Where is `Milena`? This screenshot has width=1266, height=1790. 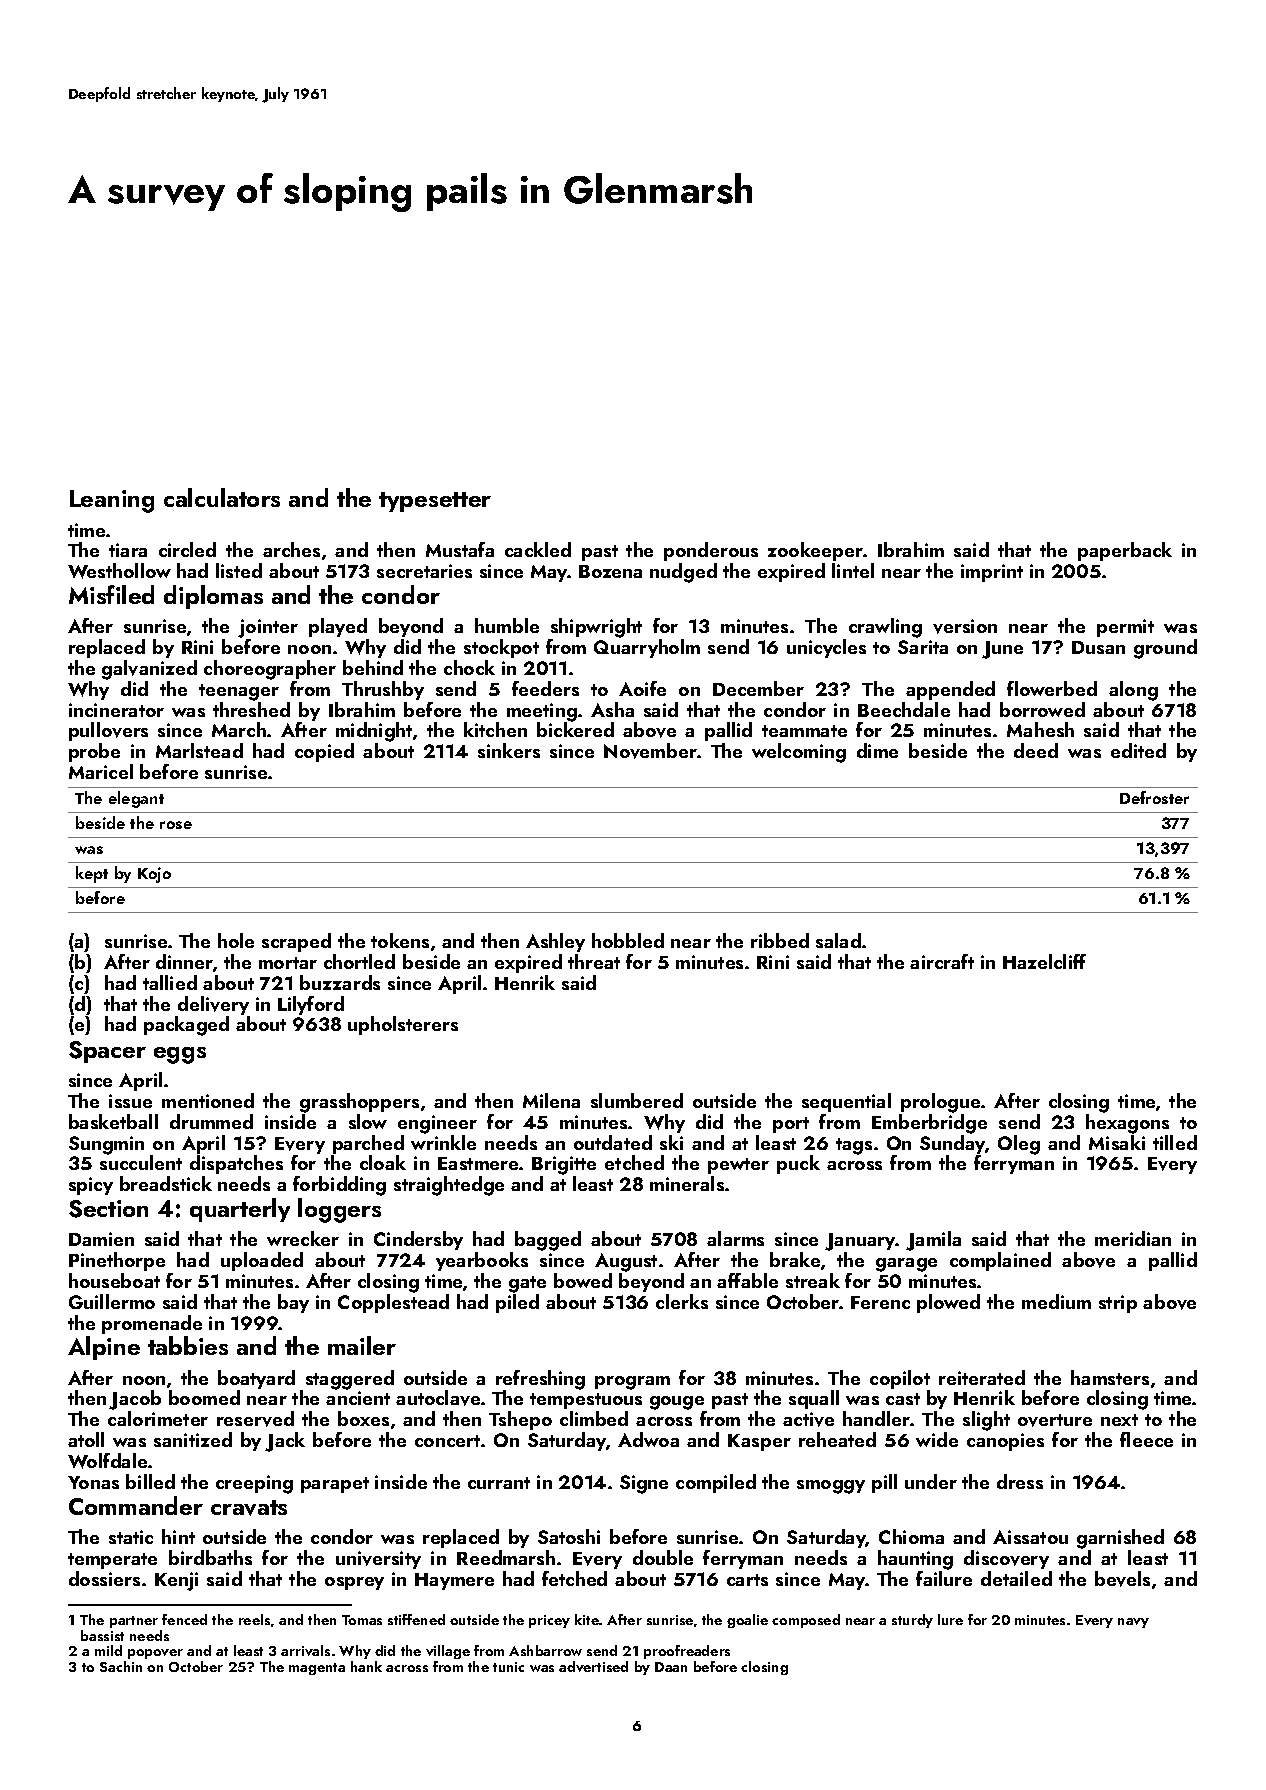
Milena is located at coordinates (551, 1100).
